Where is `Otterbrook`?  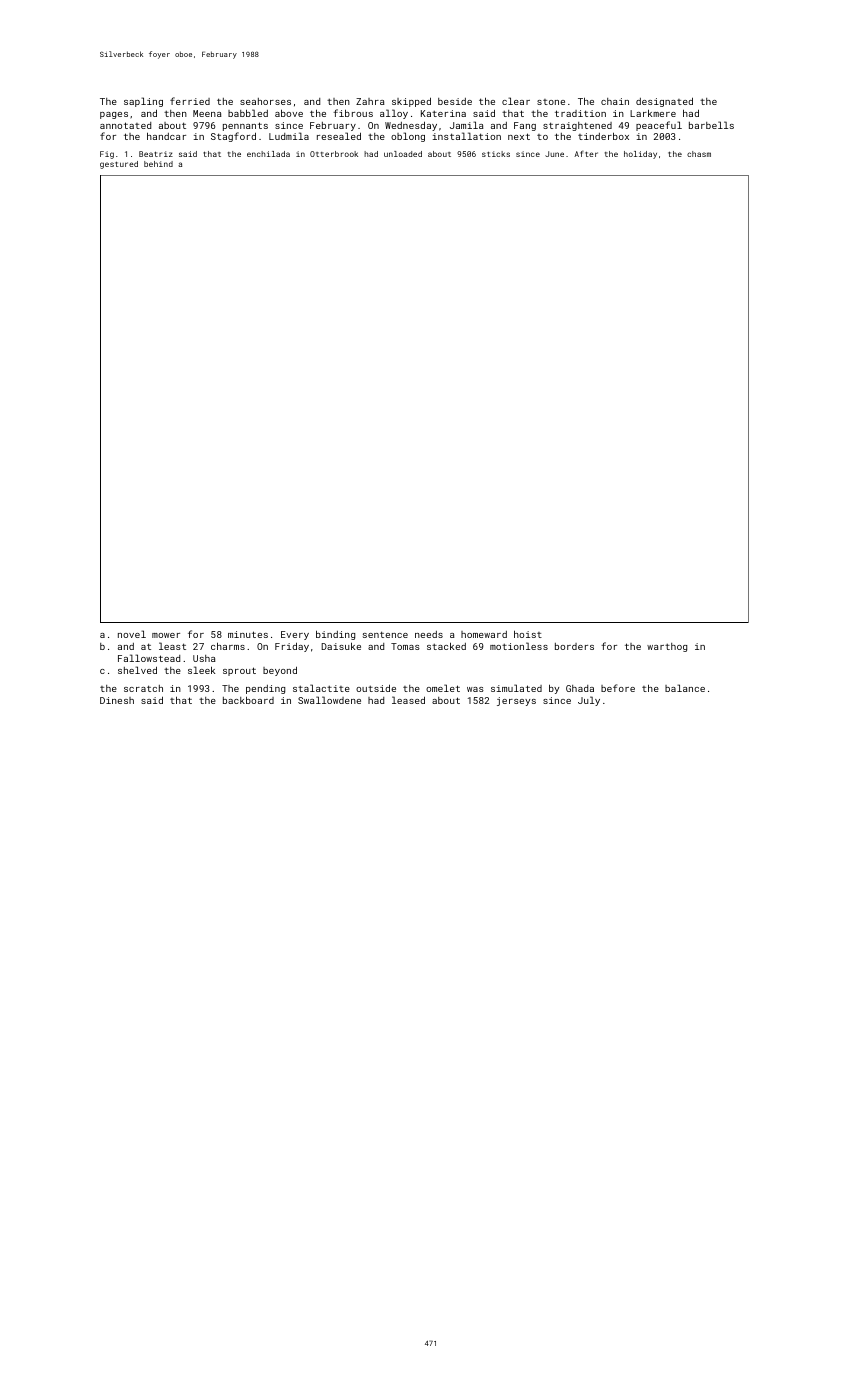 Otterbrook is located at coordinates (334, 154).
